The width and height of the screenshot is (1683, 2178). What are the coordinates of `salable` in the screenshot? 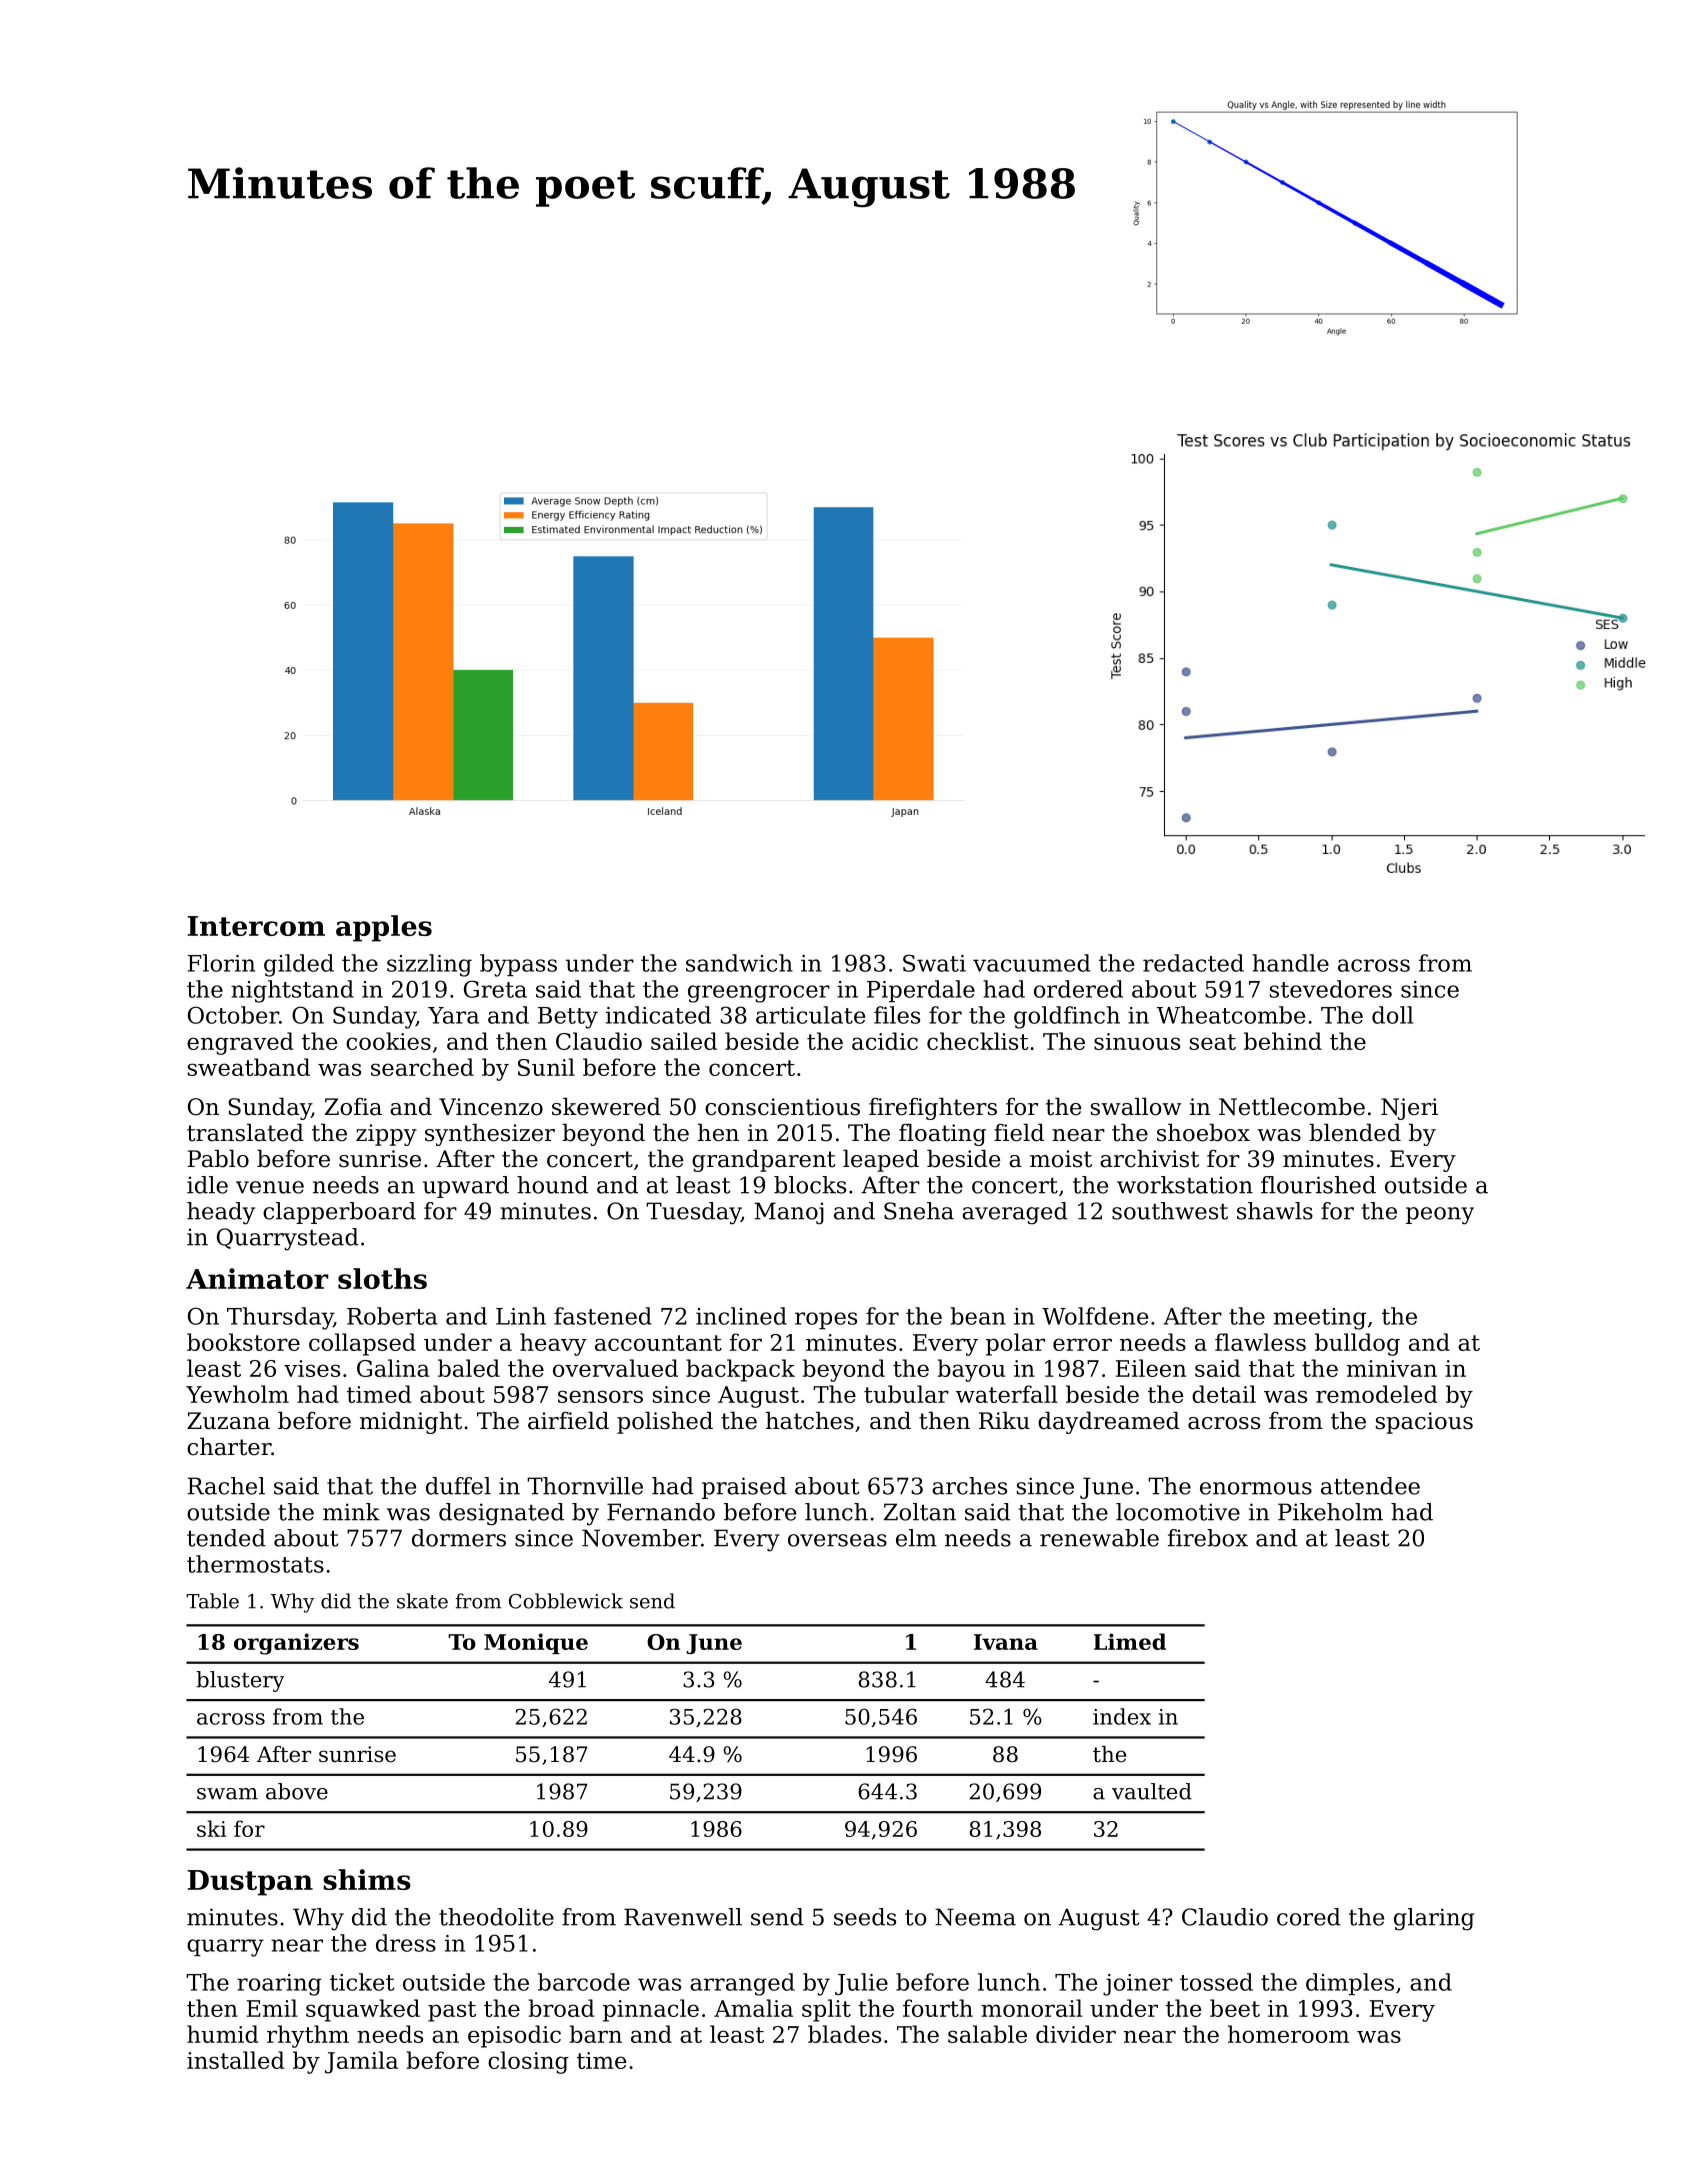 It's located at (987, 2034).
